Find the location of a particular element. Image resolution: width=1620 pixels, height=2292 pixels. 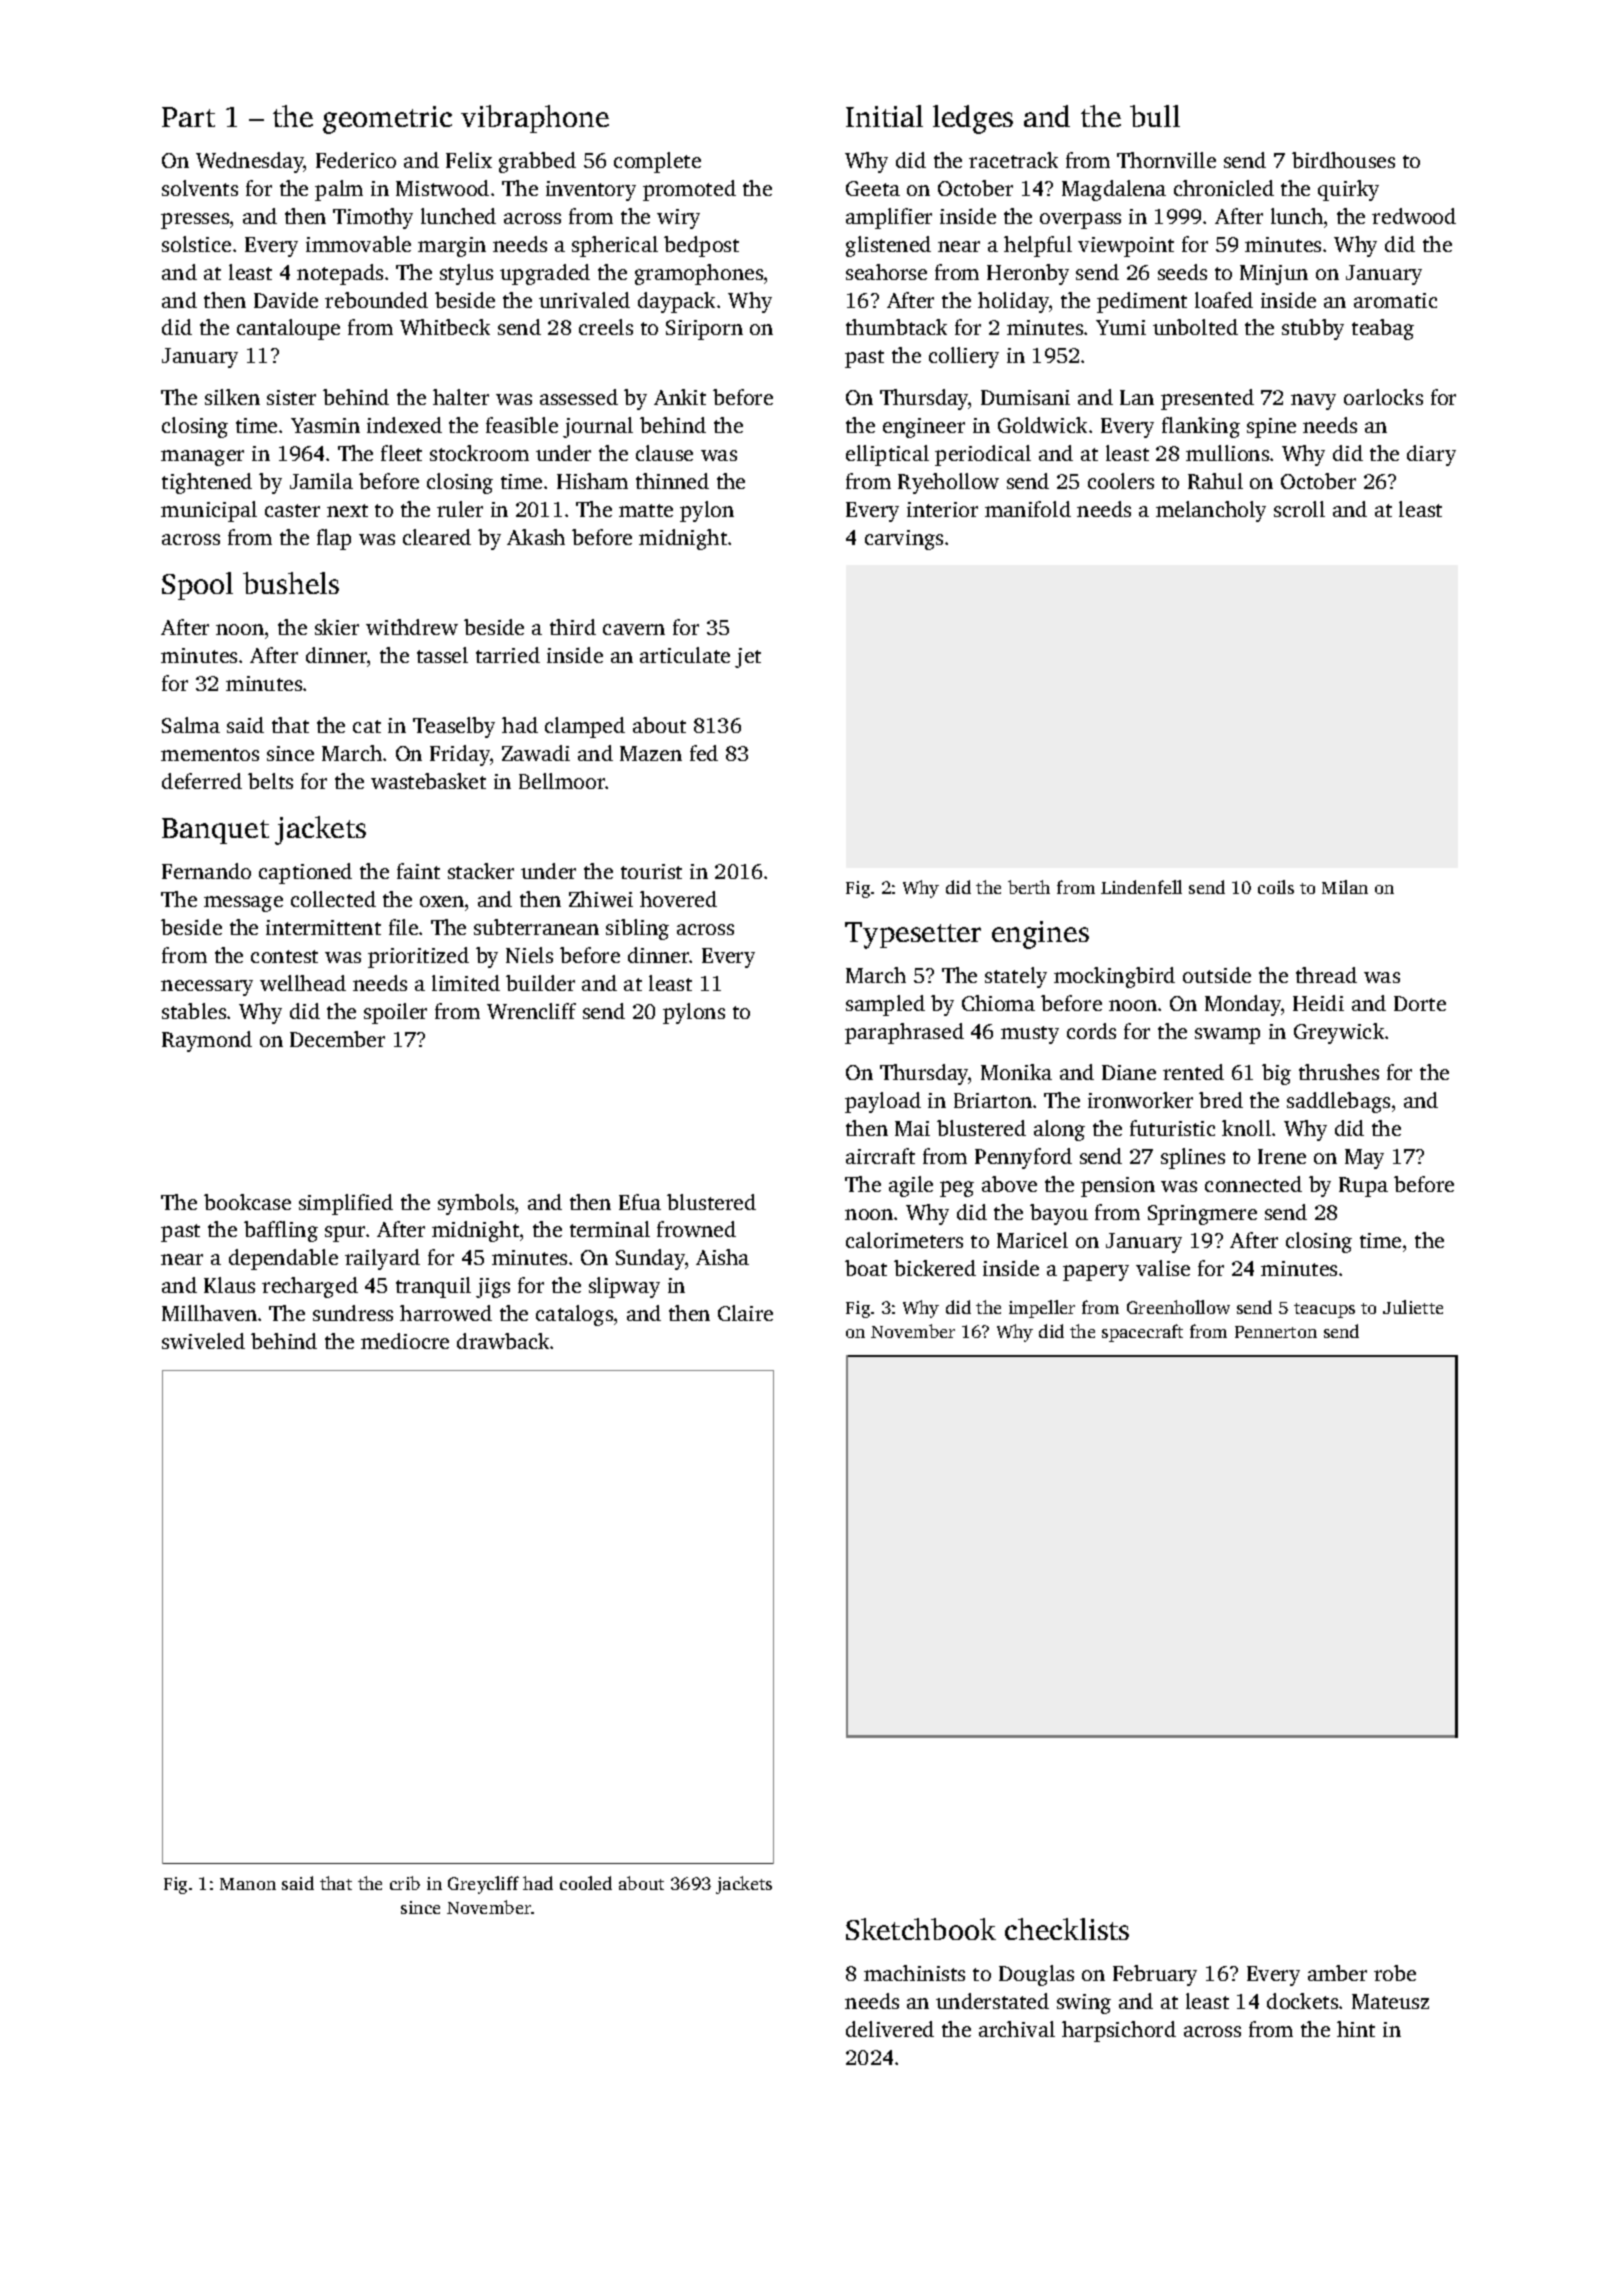

Manon is located at coordinates (248, 1884).
